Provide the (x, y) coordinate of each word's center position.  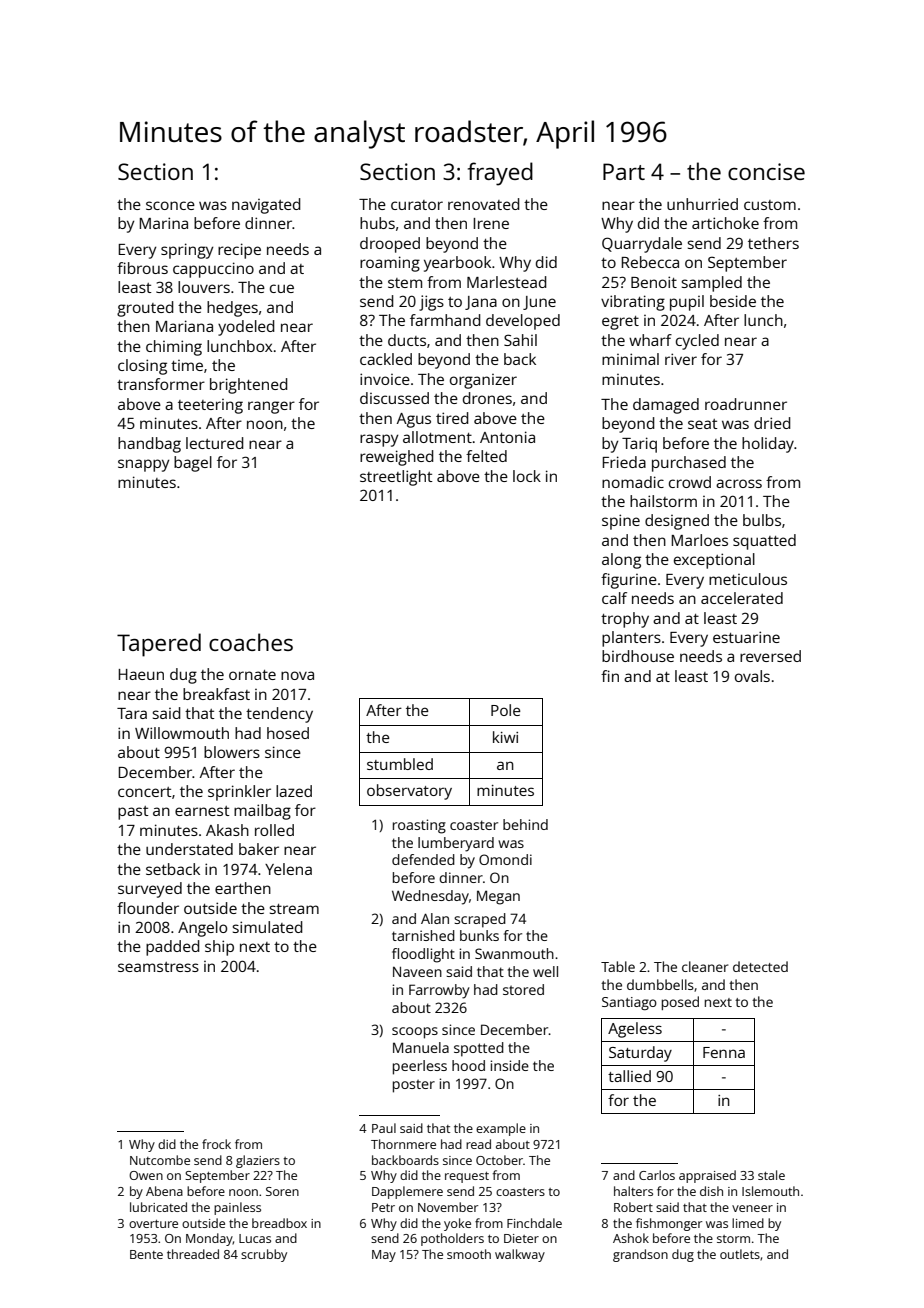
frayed (500, 174)
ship (219, 948)
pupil (687, 303)
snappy (144, 465)
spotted (479, 1049)
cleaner (705, 966)
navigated (266, 206)
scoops (415, 1033)
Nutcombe (160, 1160)
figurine (629, 581)
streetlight (396, 478)
